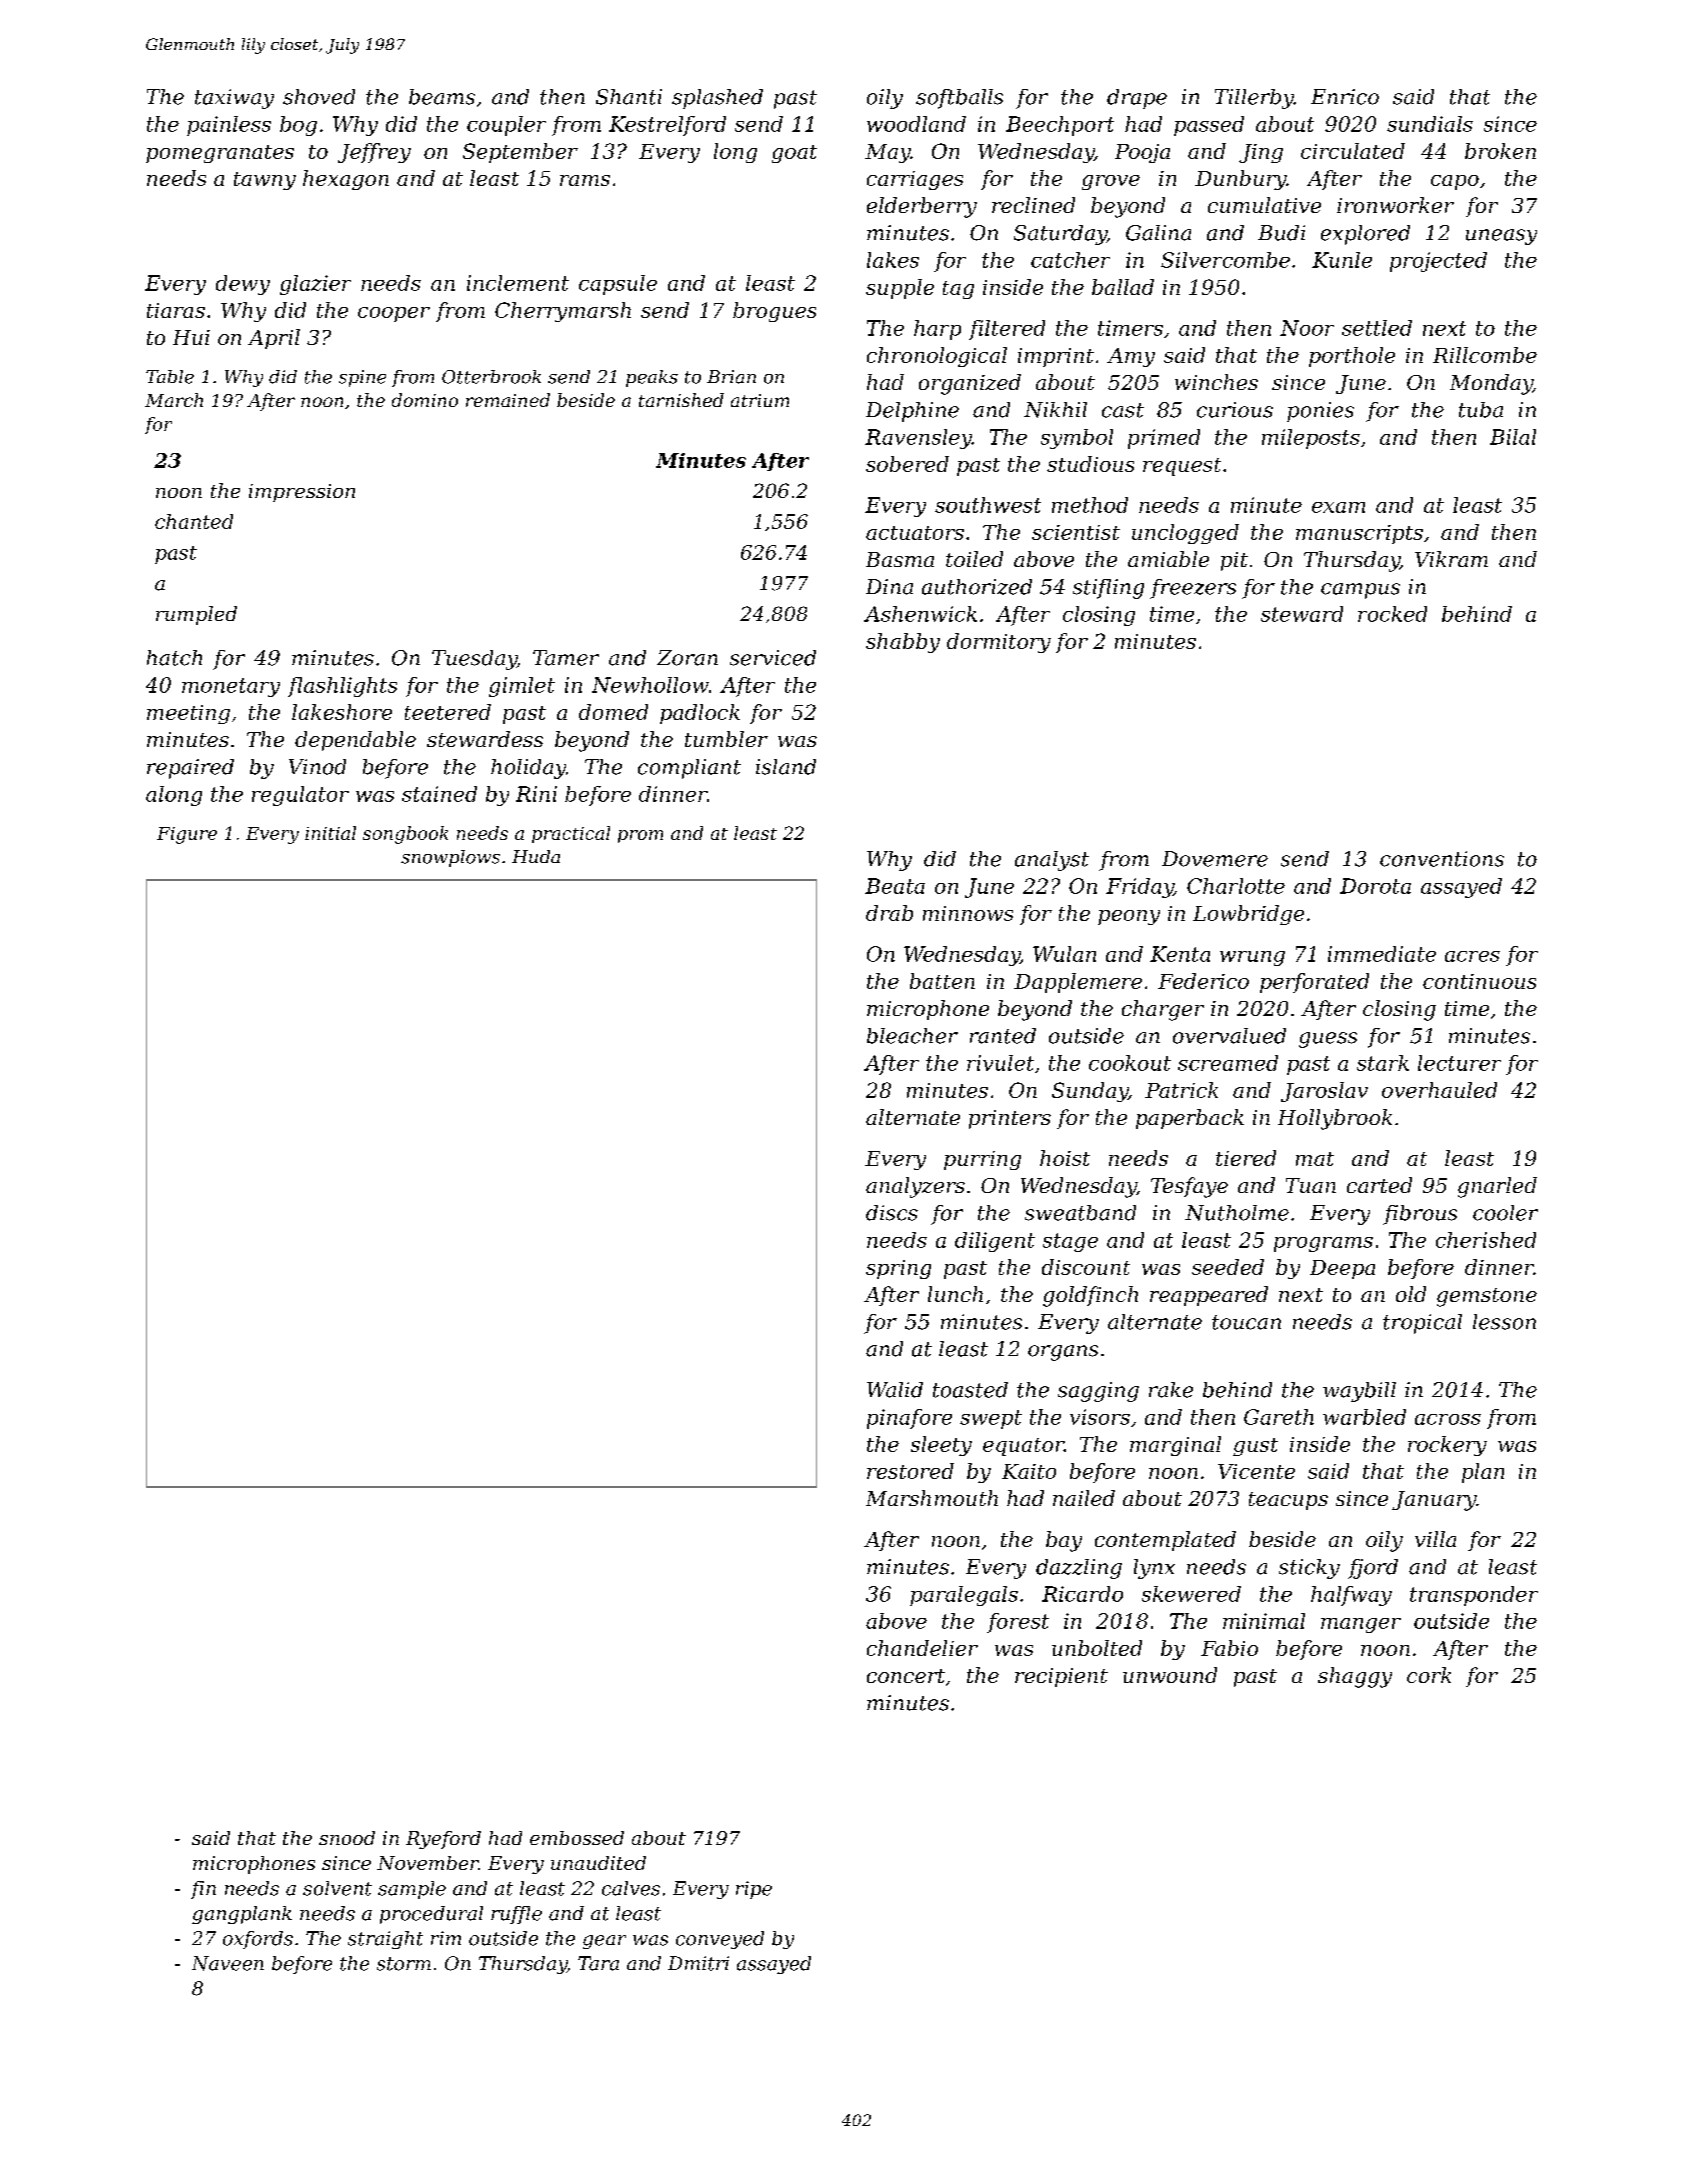 This screenshot has width=1683, height=2178. I want to click on restored, so click(910, 1471).
